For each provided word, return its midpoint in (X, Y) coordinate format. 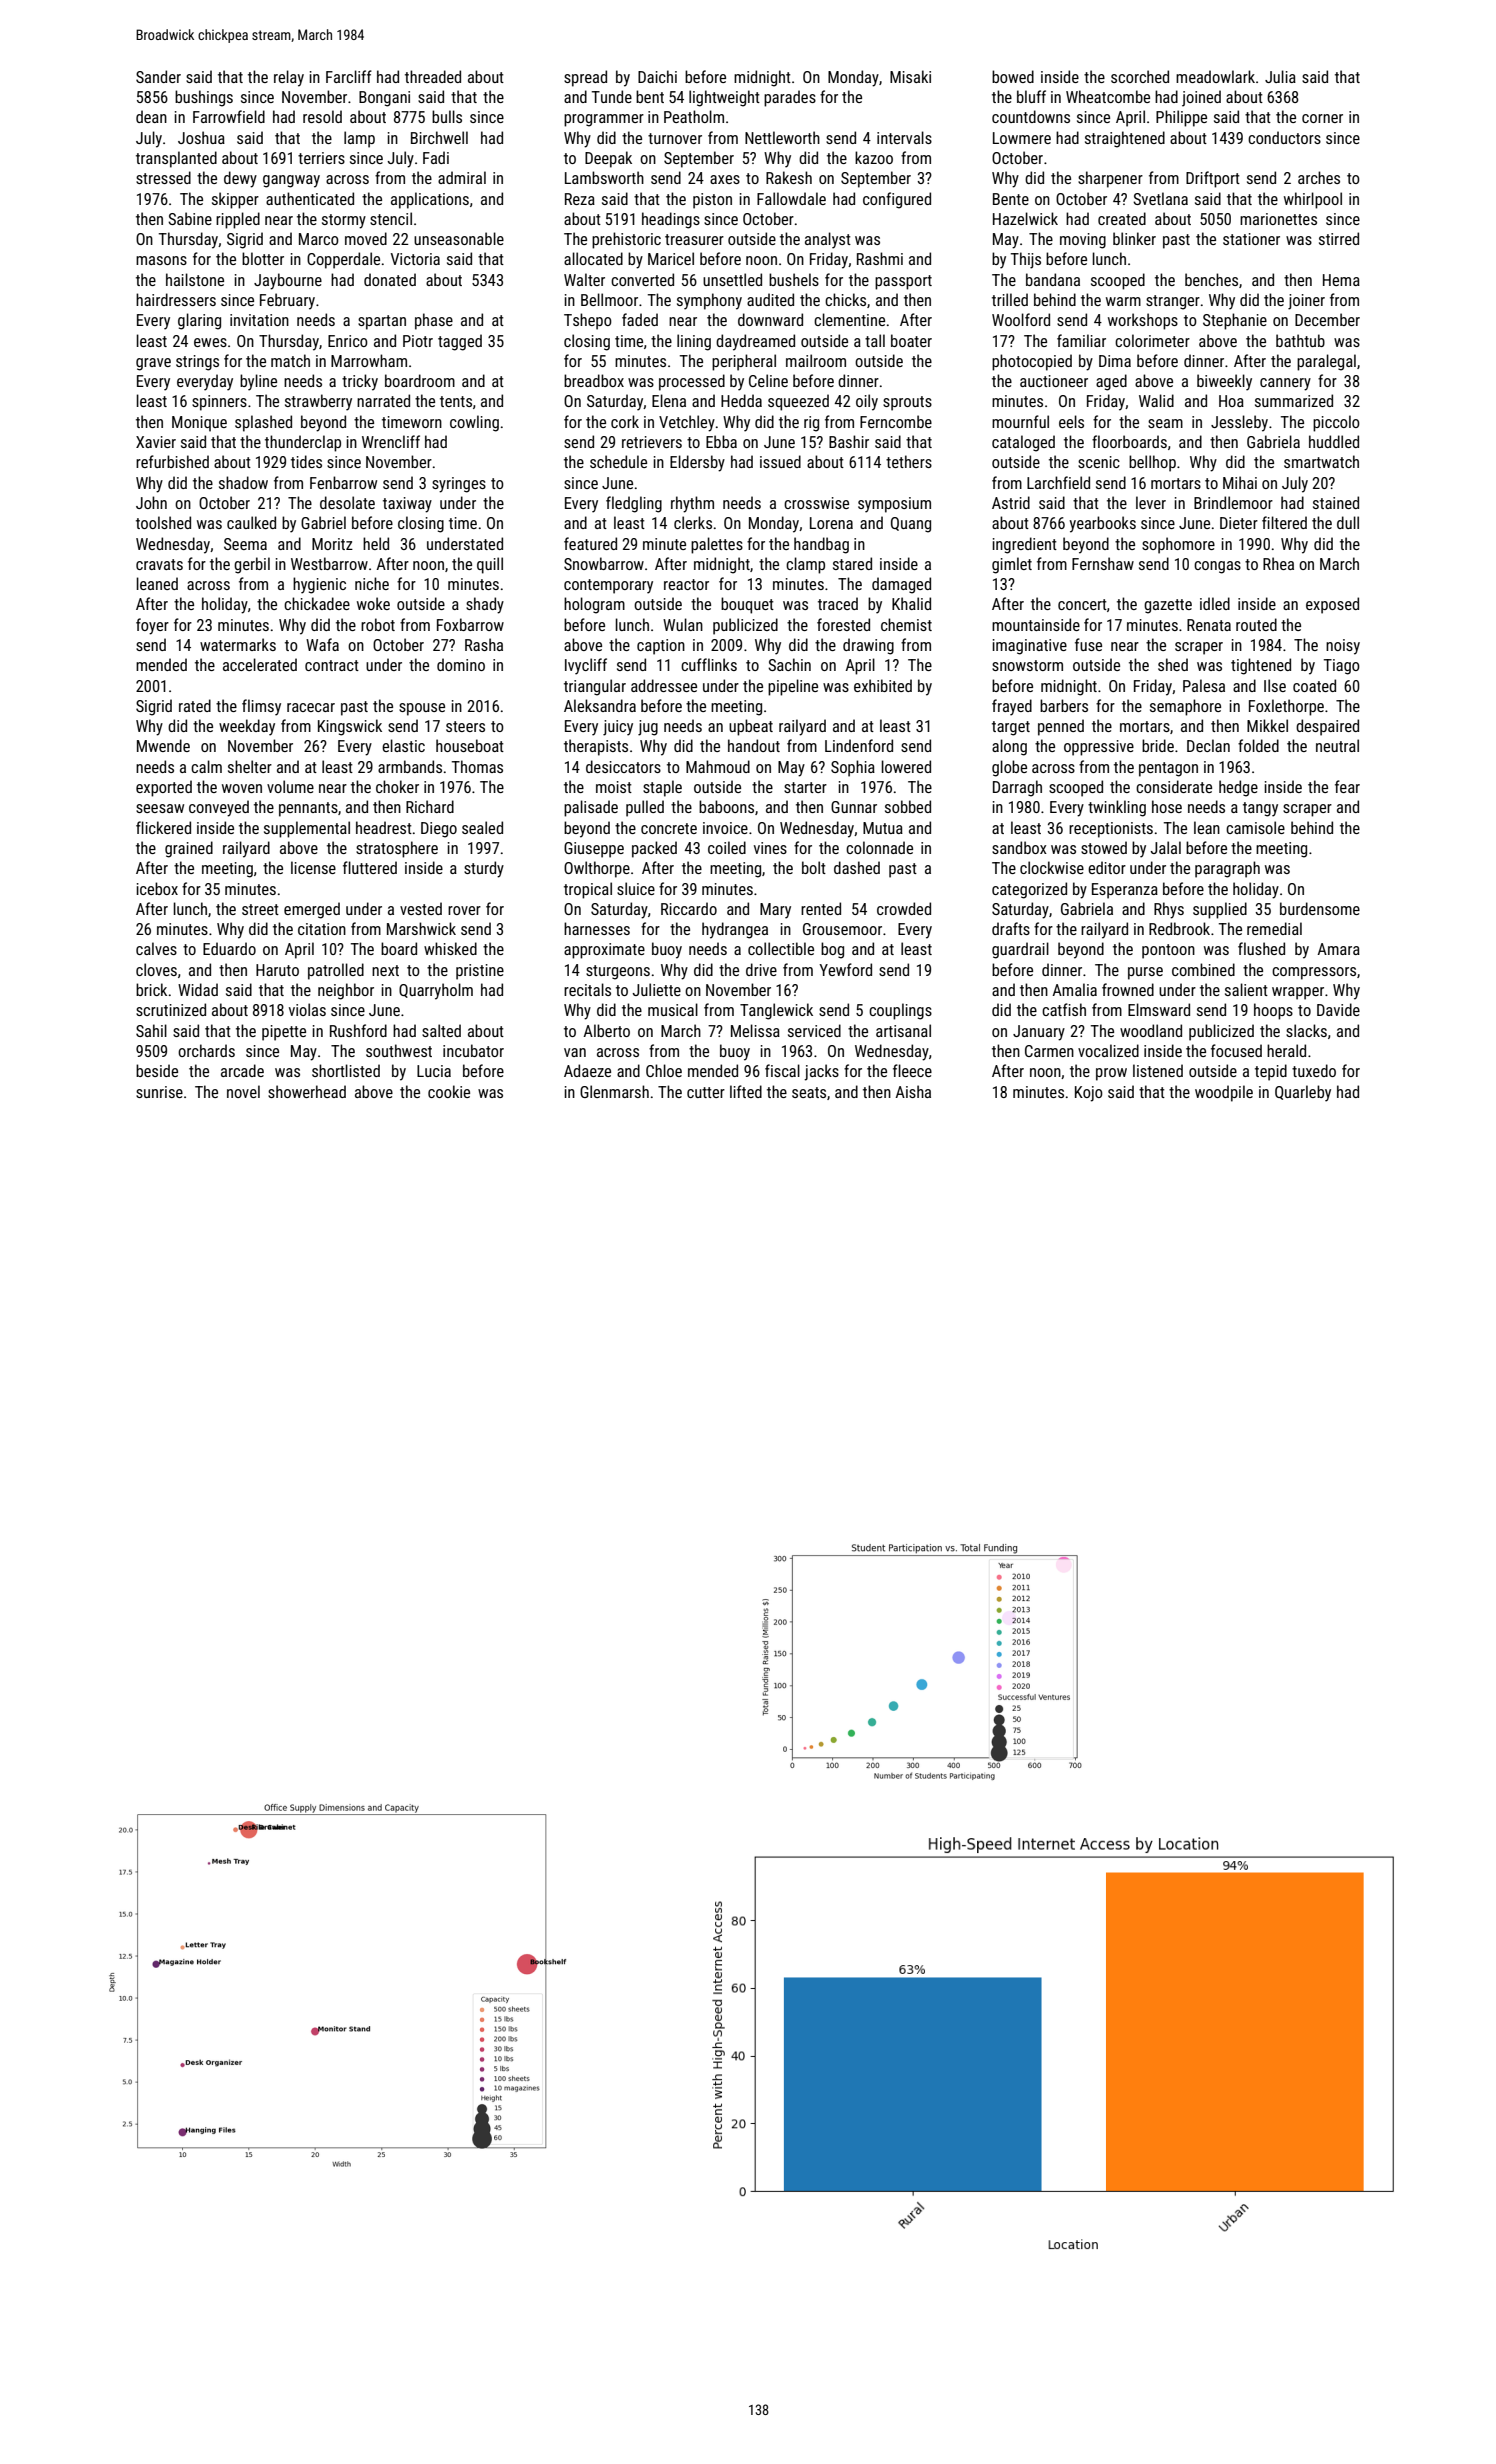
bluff (1031, 96)
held (376, 543)
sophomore (1178, 545)
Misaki (910, 76)
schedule (618, 461)
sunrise (159, 1092)
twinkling (1117, 808)
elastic (403, 745)
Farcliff (349, 76)
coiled (727, 847)
